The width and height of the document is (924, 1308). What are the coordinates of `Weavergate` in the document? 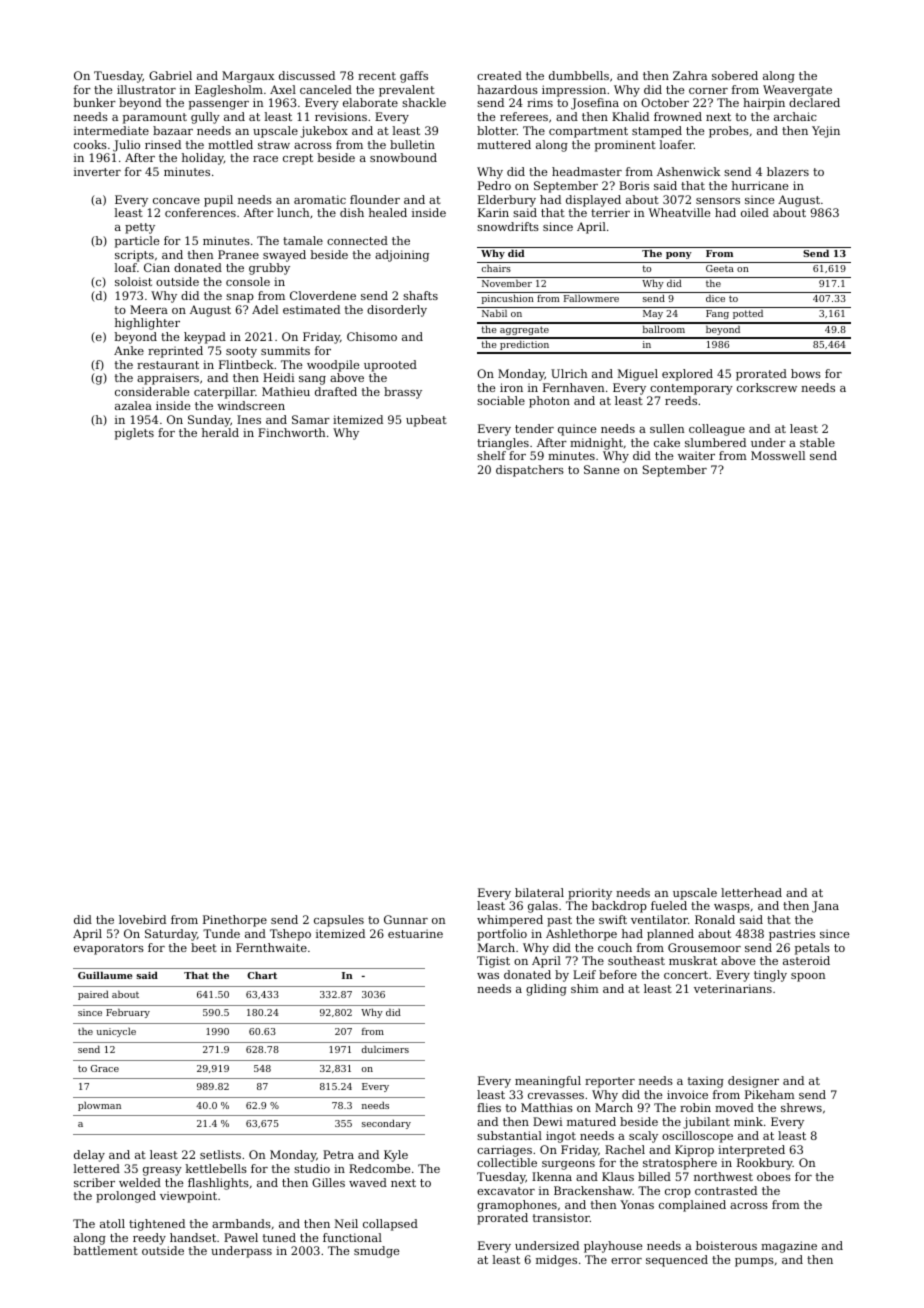 It's located at (797, 91).
